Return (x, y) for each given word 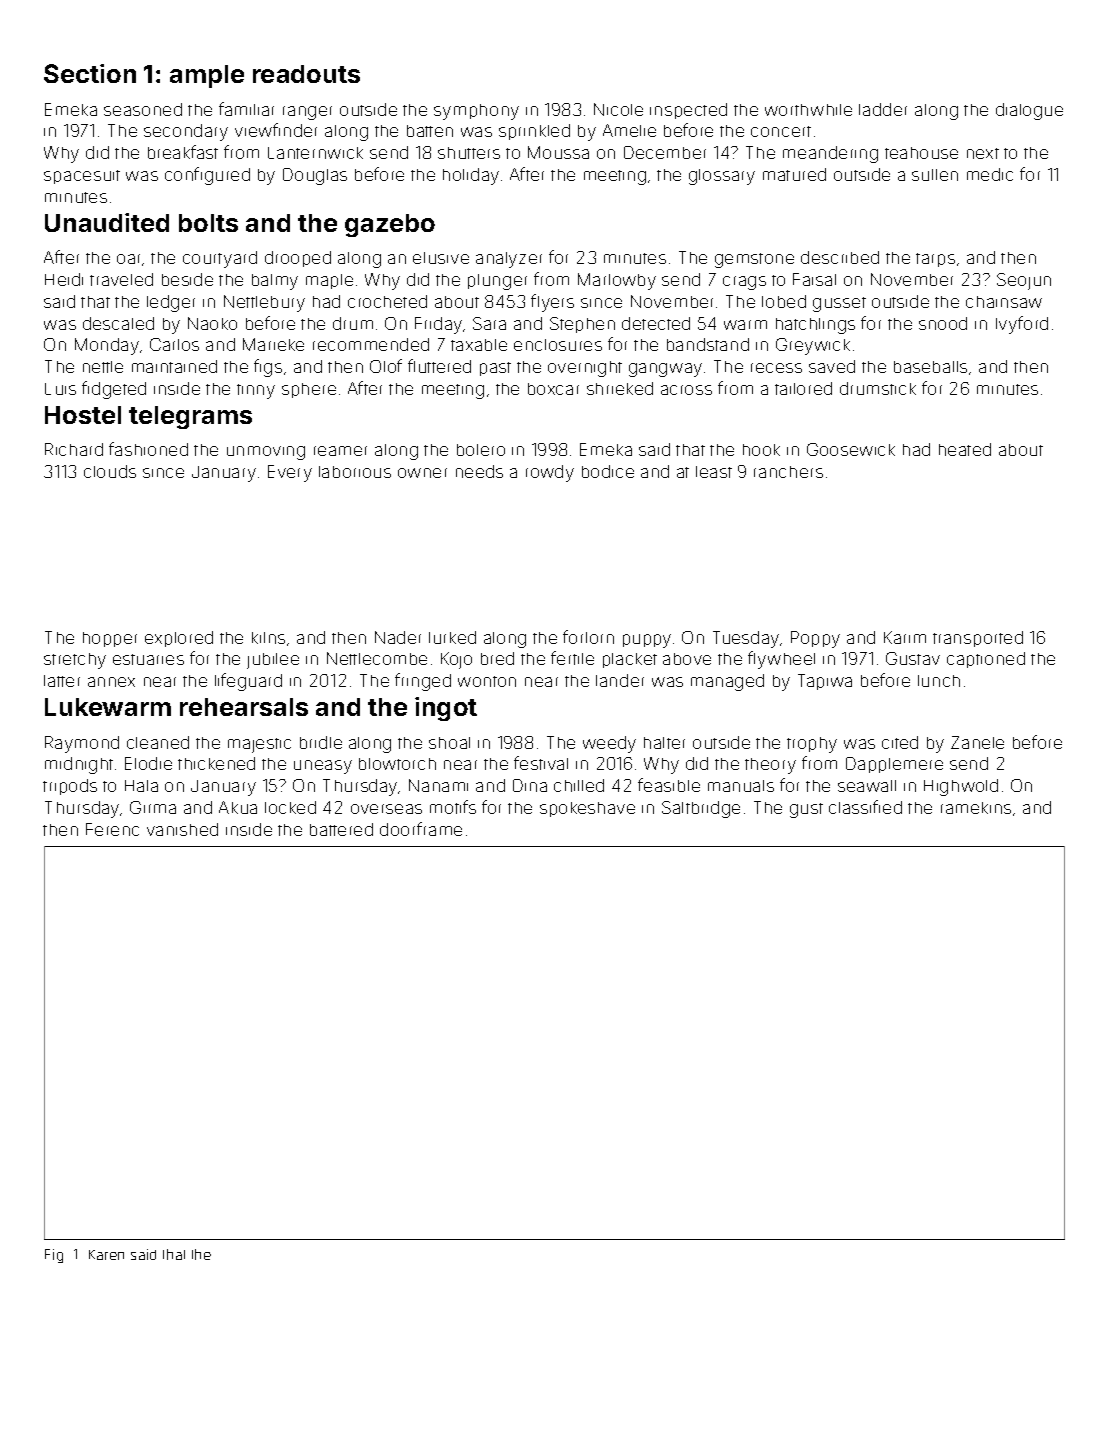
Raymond (82, 744)
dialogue (1029, 111)
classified (865, 807)
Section (90, 73)
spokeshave (587, 809)
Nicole (618, 109)
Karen (106, 1255)
